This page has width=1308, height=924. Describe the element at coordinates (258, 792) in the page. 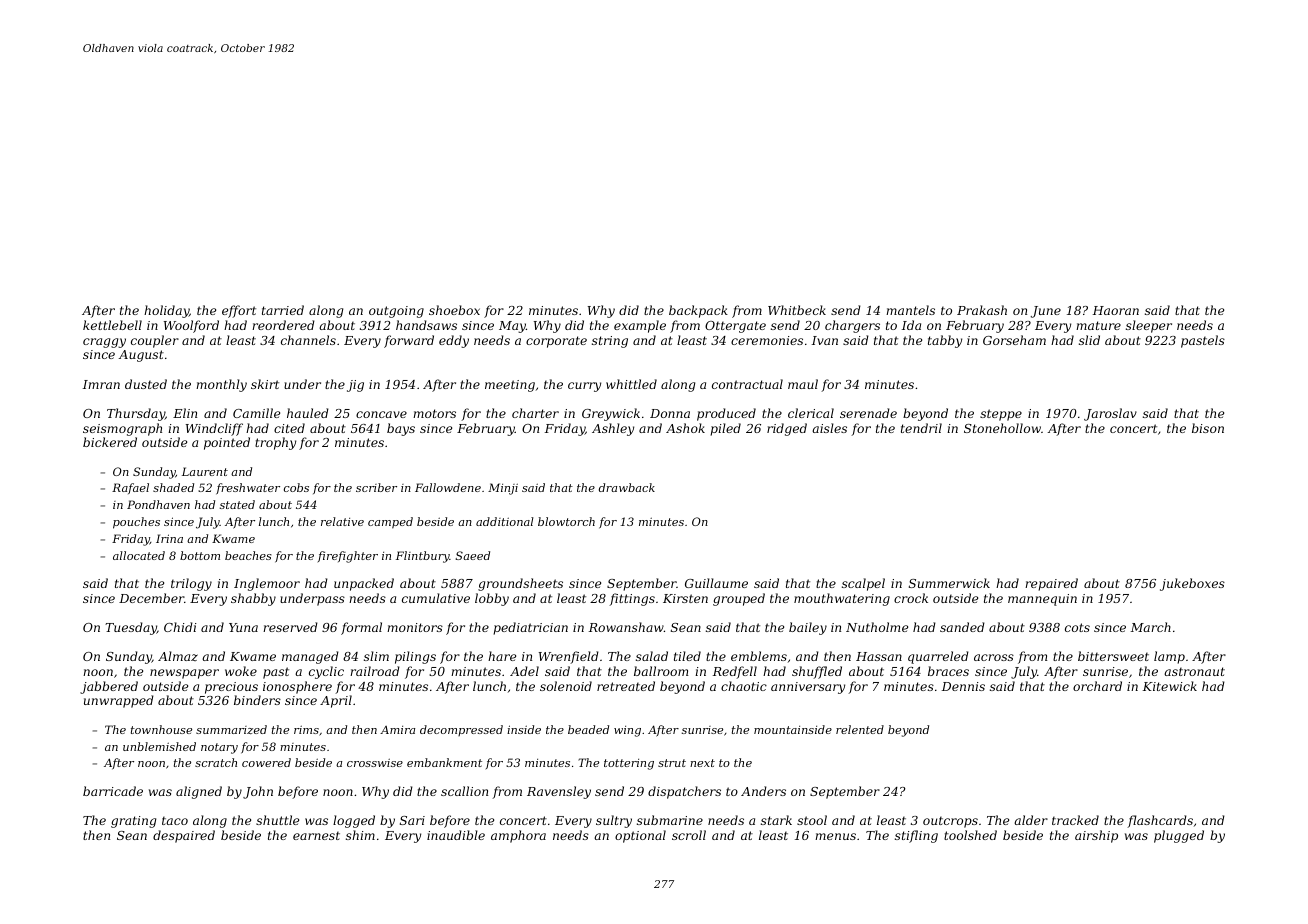

I see `John` at that location.
